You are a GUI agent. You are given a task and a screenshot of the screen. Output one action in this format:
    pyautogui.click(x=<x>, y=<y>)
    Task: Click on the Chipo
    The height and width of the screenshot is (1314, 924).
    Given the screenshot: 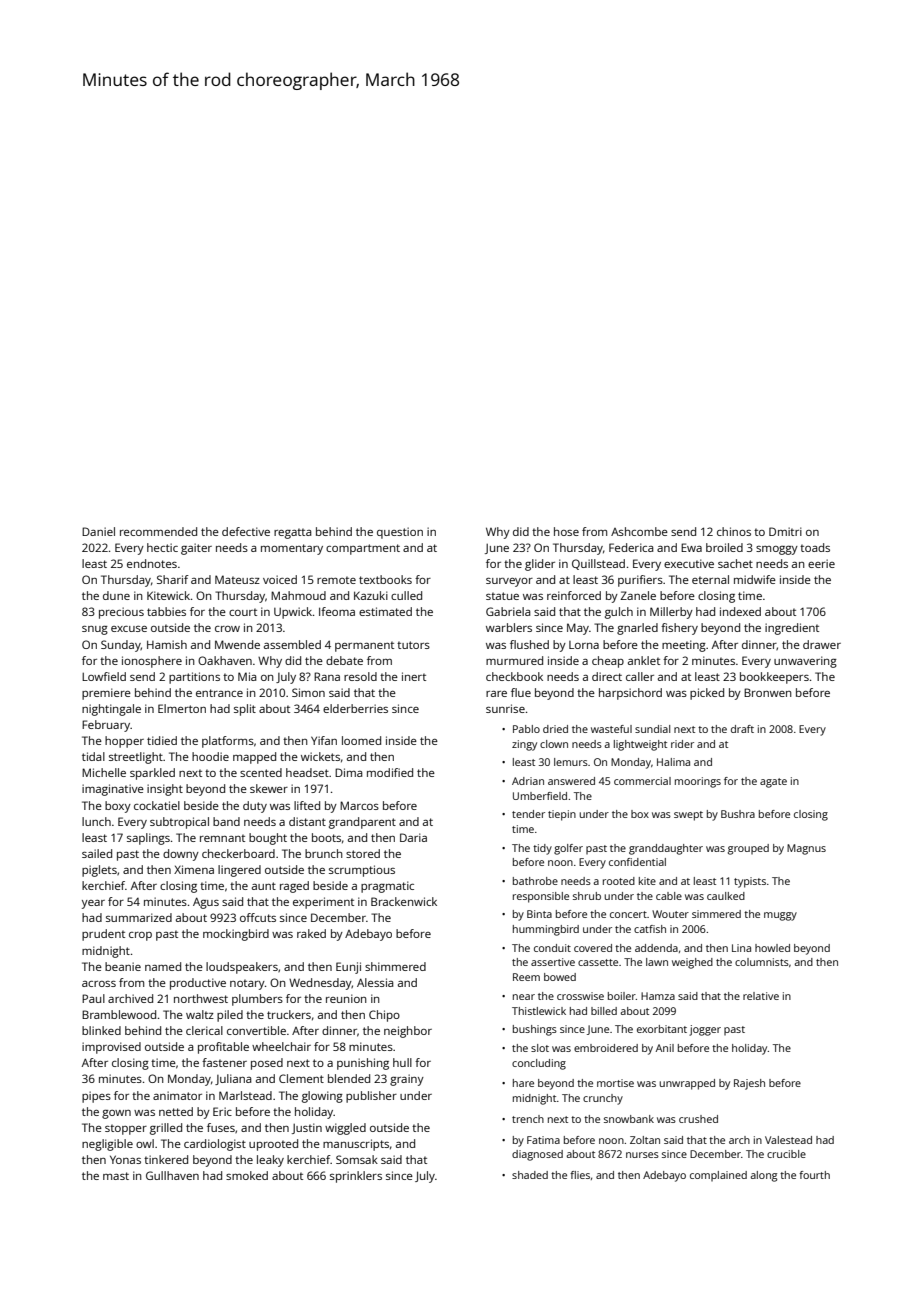 What is the action you would take?
    pyautogui.click(x=384, y=1016)
